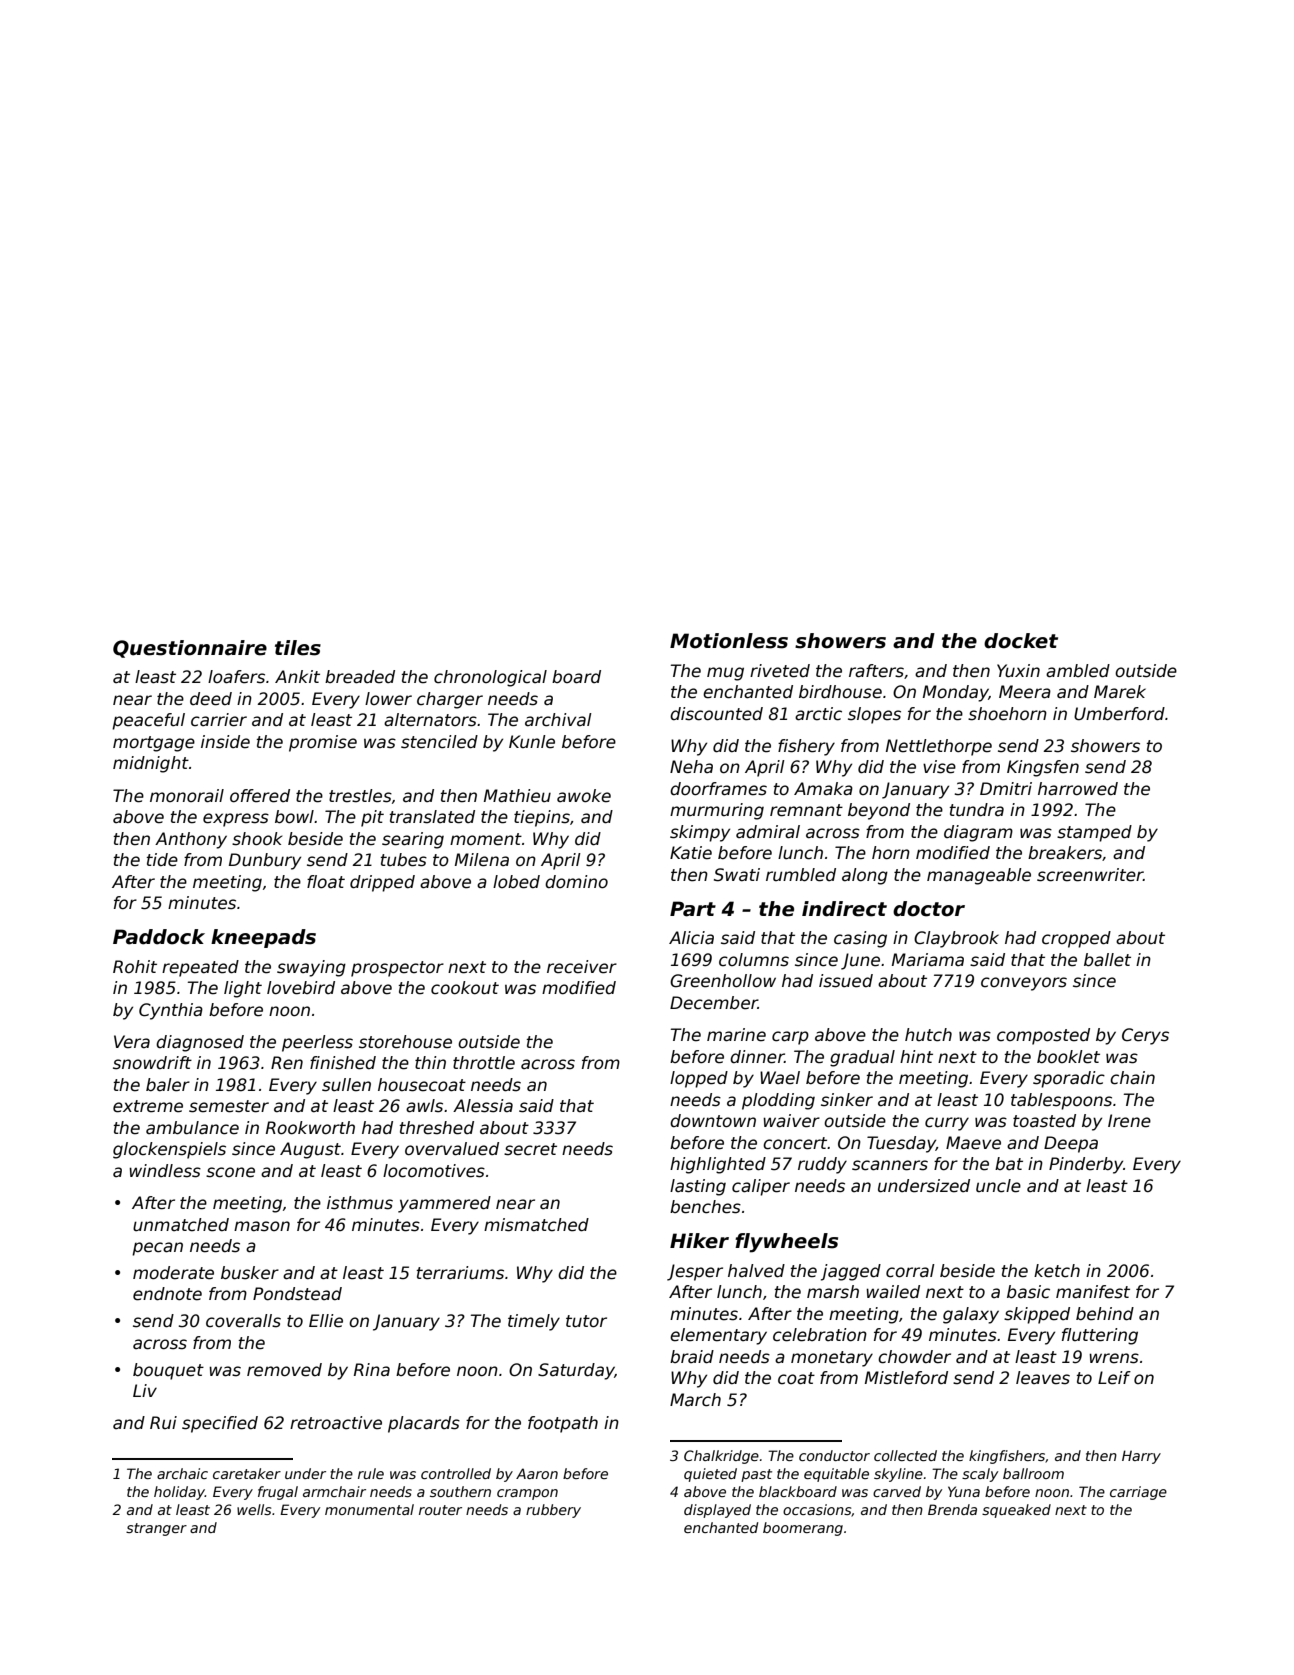 The width and height of the page is (1294, 1675). I want to click on Neha, so click(691, 767).
